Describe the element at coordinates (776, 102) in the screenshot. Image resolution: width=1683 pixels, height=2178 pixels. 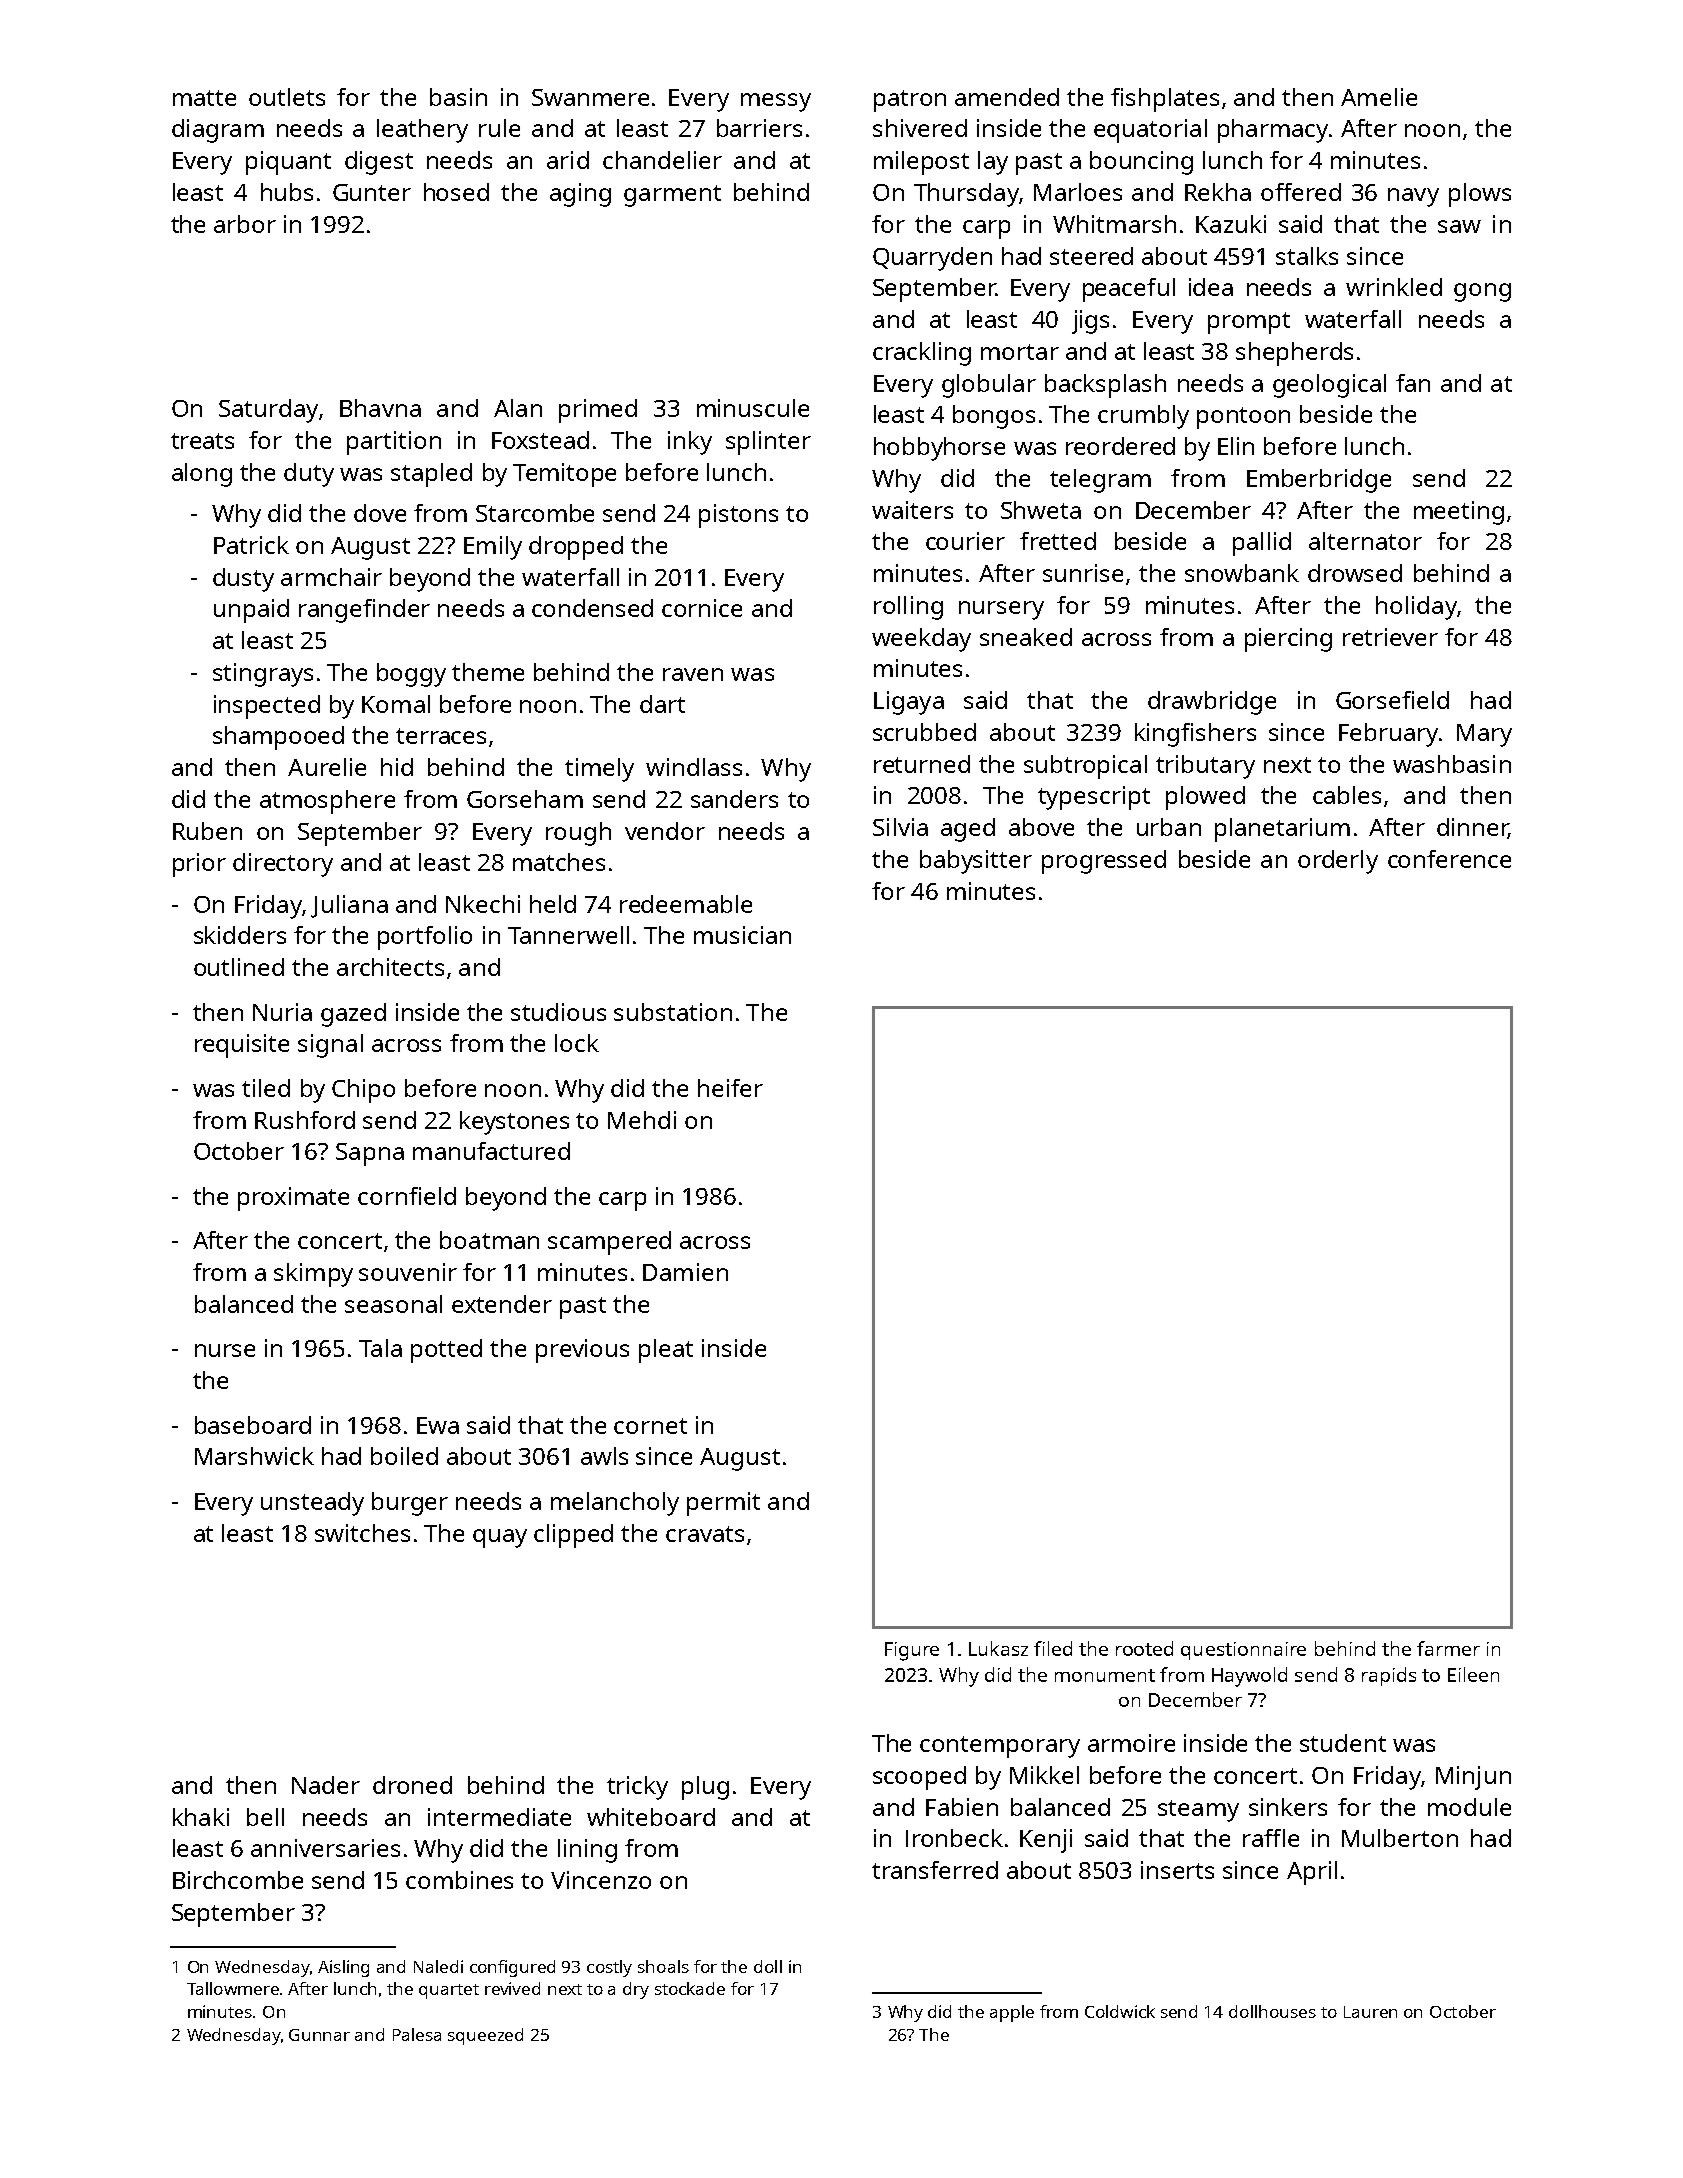
I see `messy` at that location.
